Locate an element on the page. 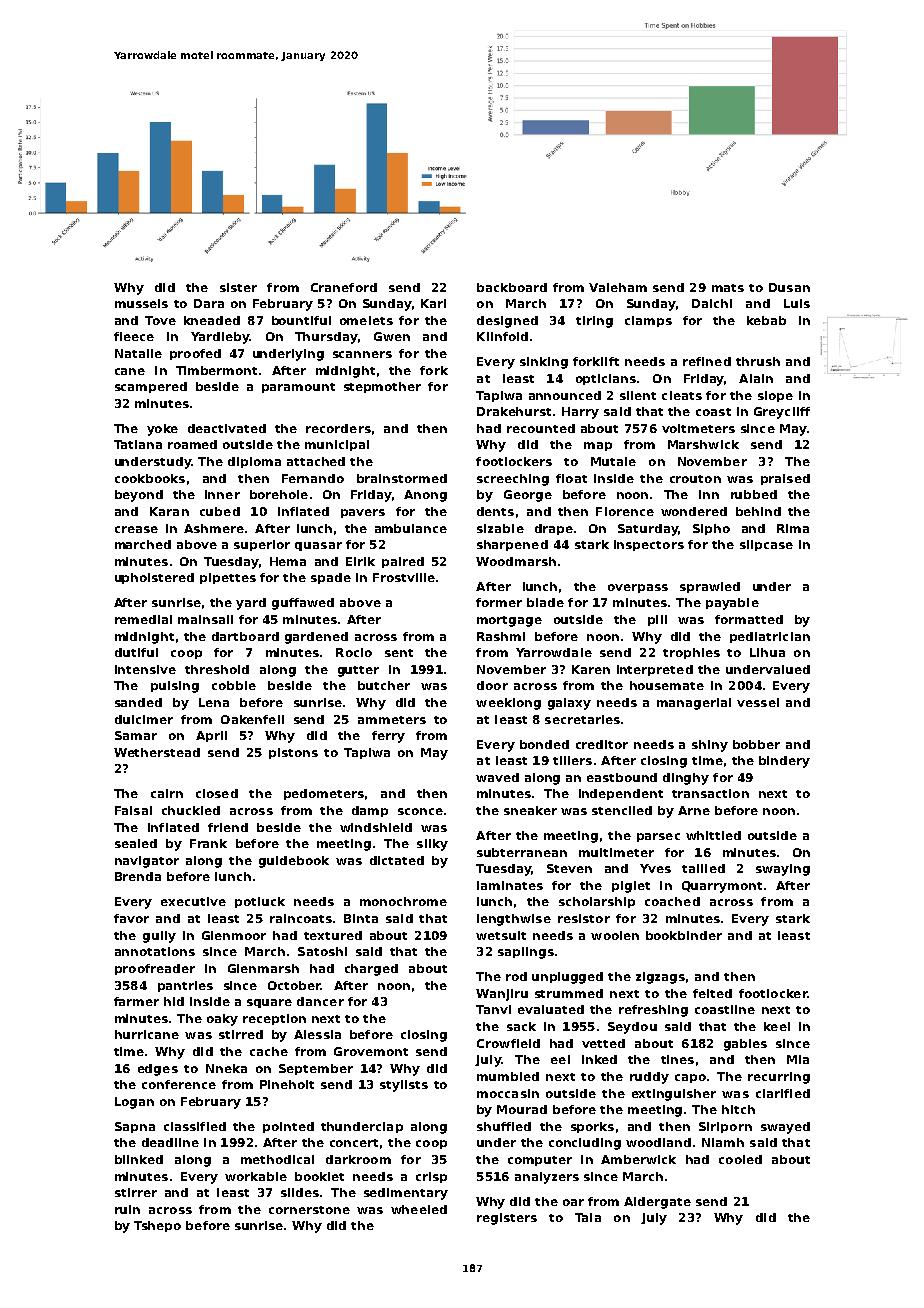 The width and height of the document is (924, 1308). Rima is located at coordinates (793, 528).
